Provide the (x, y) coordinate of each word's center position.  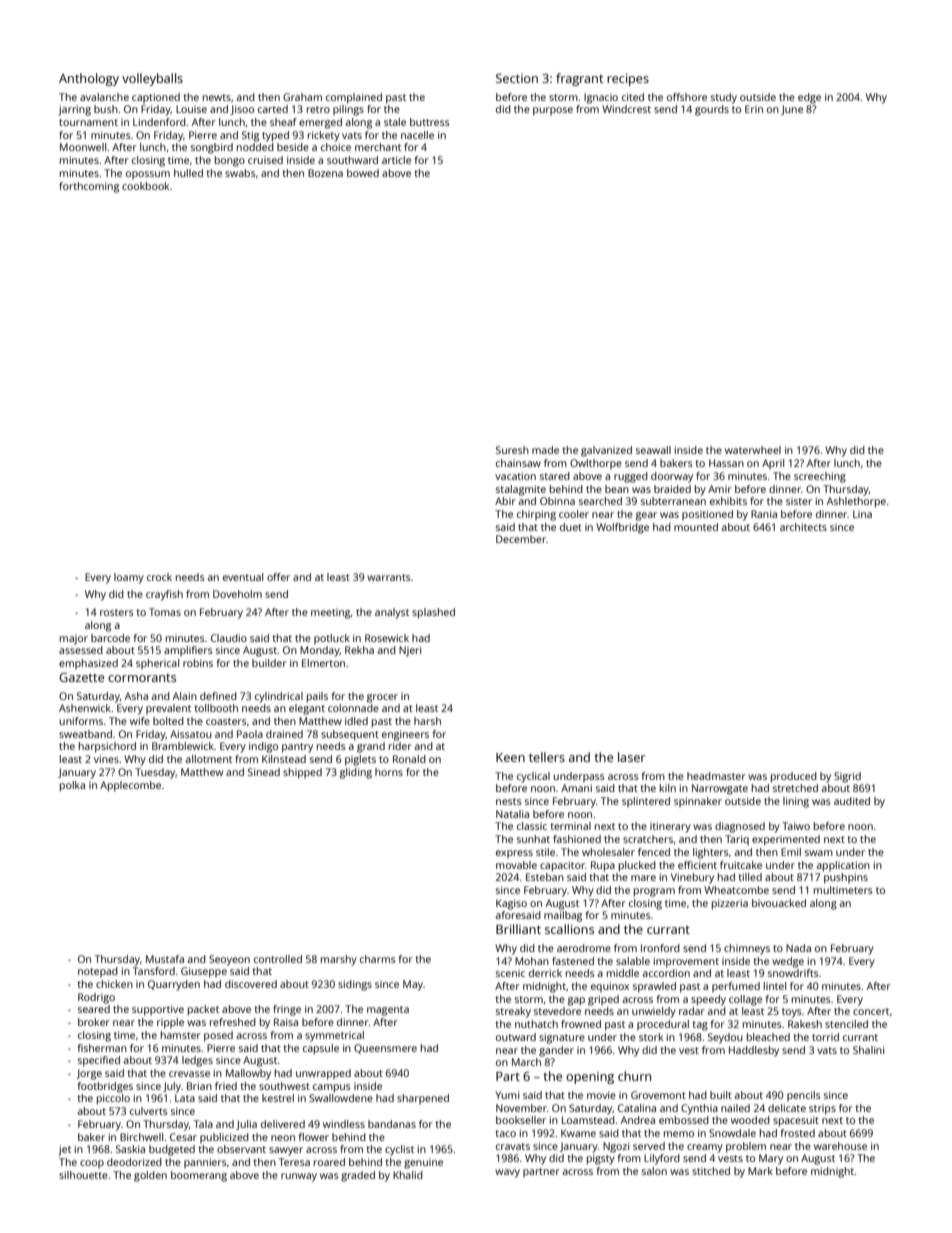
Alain (185, 696)
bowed (363, 173)
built (721, 1095)
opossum (148, 175)
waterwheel (753, 450)
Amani (576, 788)
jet (64, 1150)
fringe (287, 1010)
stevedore (557, 1011)
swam (819, 853)
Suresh (512, 450)
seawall (653, 450)
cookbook (145, 186)
